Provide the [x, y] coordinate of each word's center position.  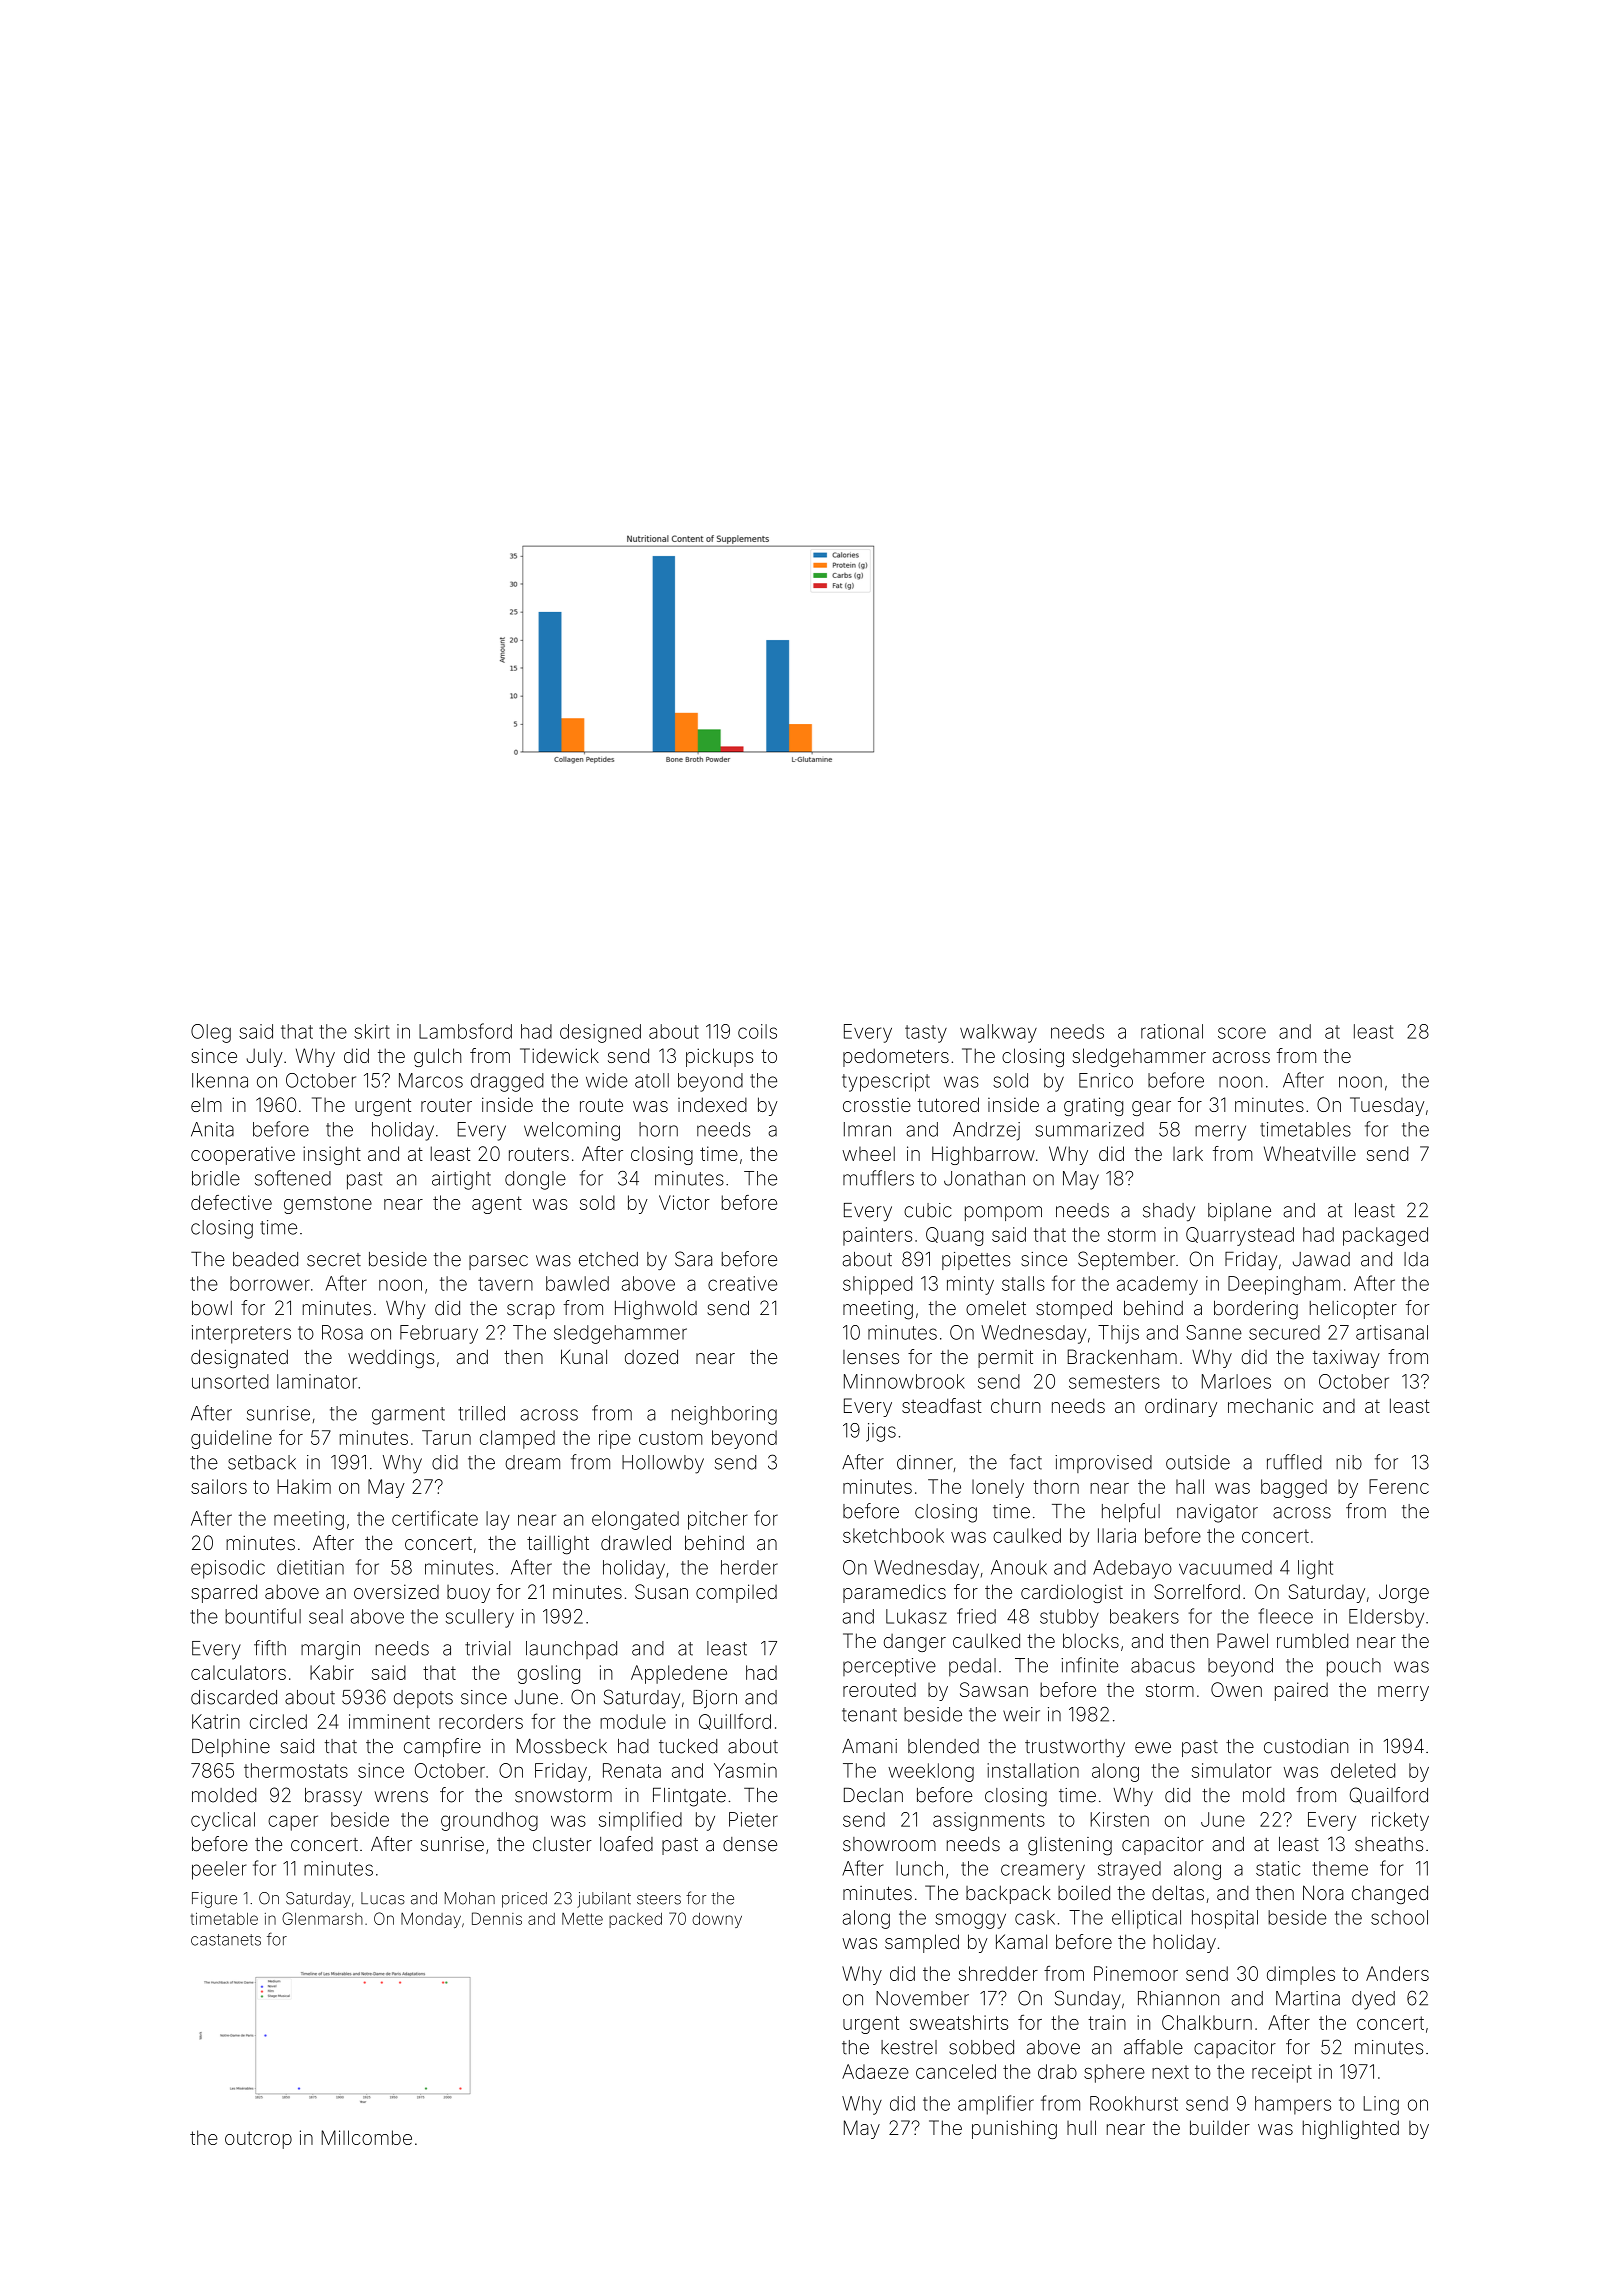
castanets [226, 1940]
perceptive [889, 1667]
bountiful [263, 1616]
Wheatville [1310, 1153]
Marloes [1236, 1381]
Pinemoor [1136, 1973]
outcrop [258, 2140]
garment [408, 1416]
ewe [1153, 1748]
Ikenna [220, 1080]
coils [757, 1031]
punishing [1014, 2129]
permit [1005, 1359]
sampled [922, 1943]
